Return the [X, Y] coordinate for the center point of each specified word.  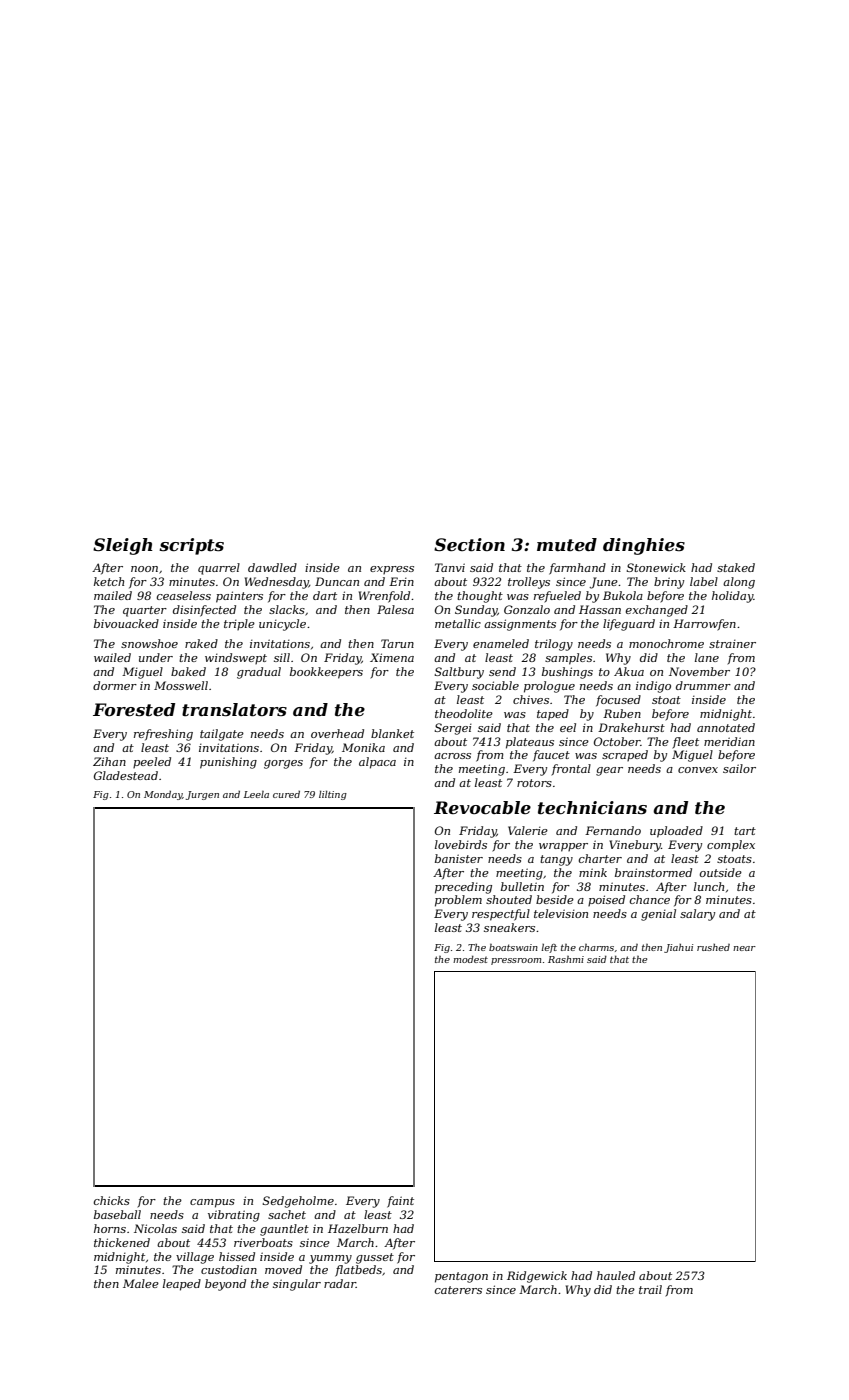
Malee [141, 1283]
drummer [703, 685]
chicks [112, 1200]
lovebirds [461, 844]
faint [400, 1202]
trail [650, 1289]
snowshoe [149, 643]
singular [297, 1285]
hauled [616, 1275]
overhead [337, 733]
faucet [551, 756]
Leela [256, 794]
